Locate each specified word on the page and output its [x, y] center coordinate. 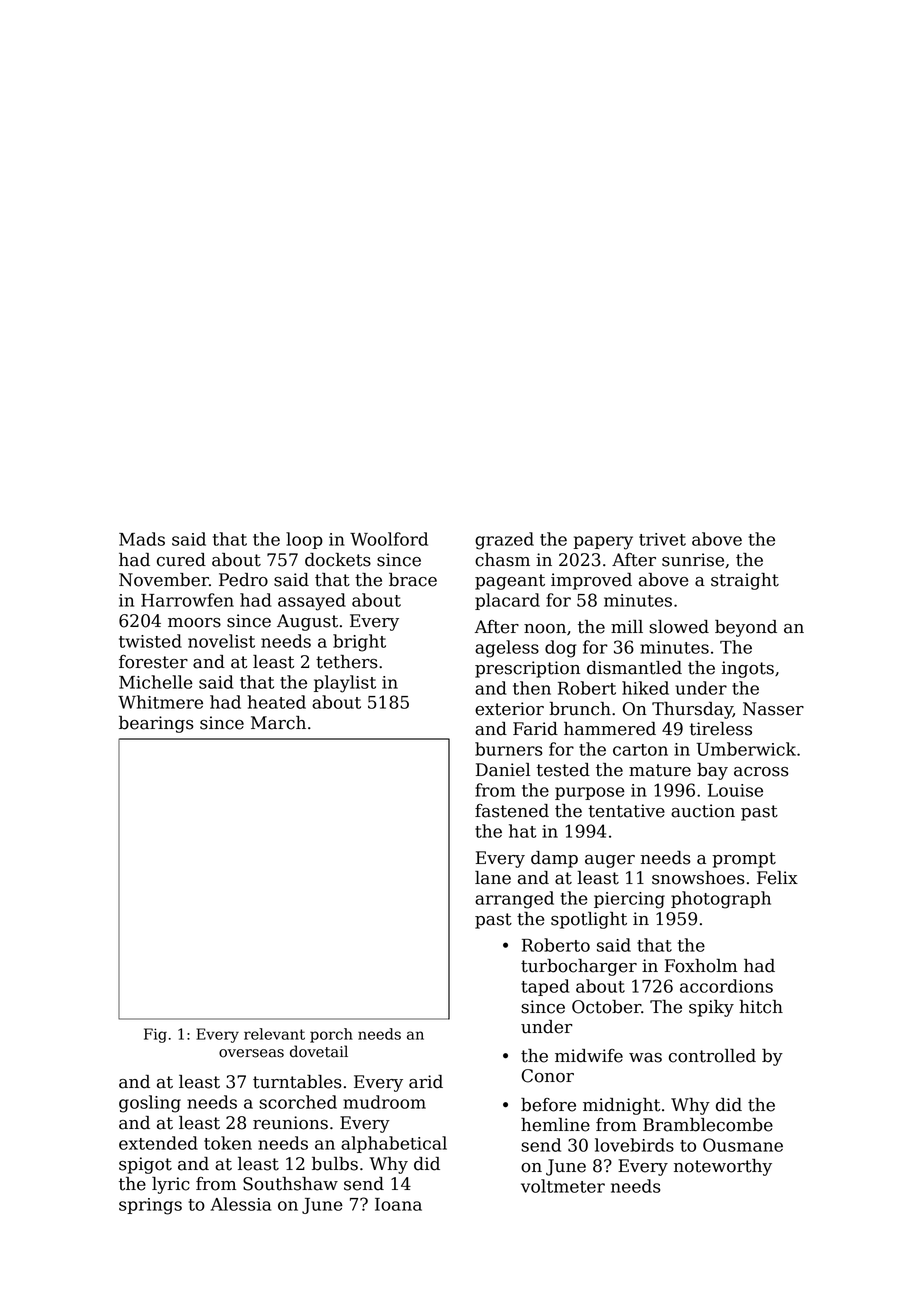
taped [545, 987]
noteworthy [723, 1167]
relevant [274, 1034]
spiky [711, 1008]
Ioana [398, 1204]
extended [158, 1143]
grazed [504, 541]
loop [304, 540]
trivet [662, 539]
